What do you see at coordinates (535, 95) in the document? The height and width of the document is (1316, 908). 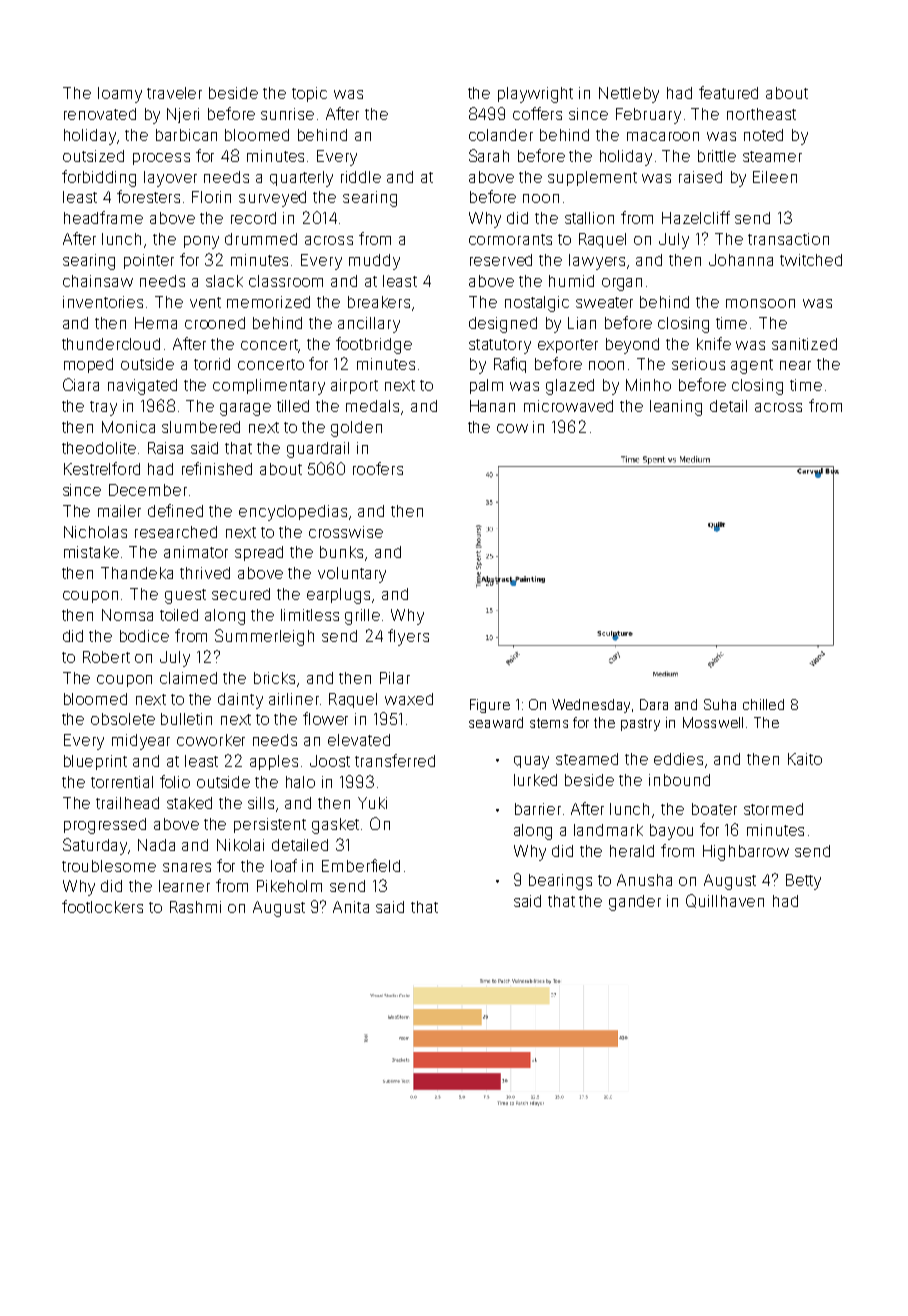 I see `playwright` at bounding box center [535, 95].
